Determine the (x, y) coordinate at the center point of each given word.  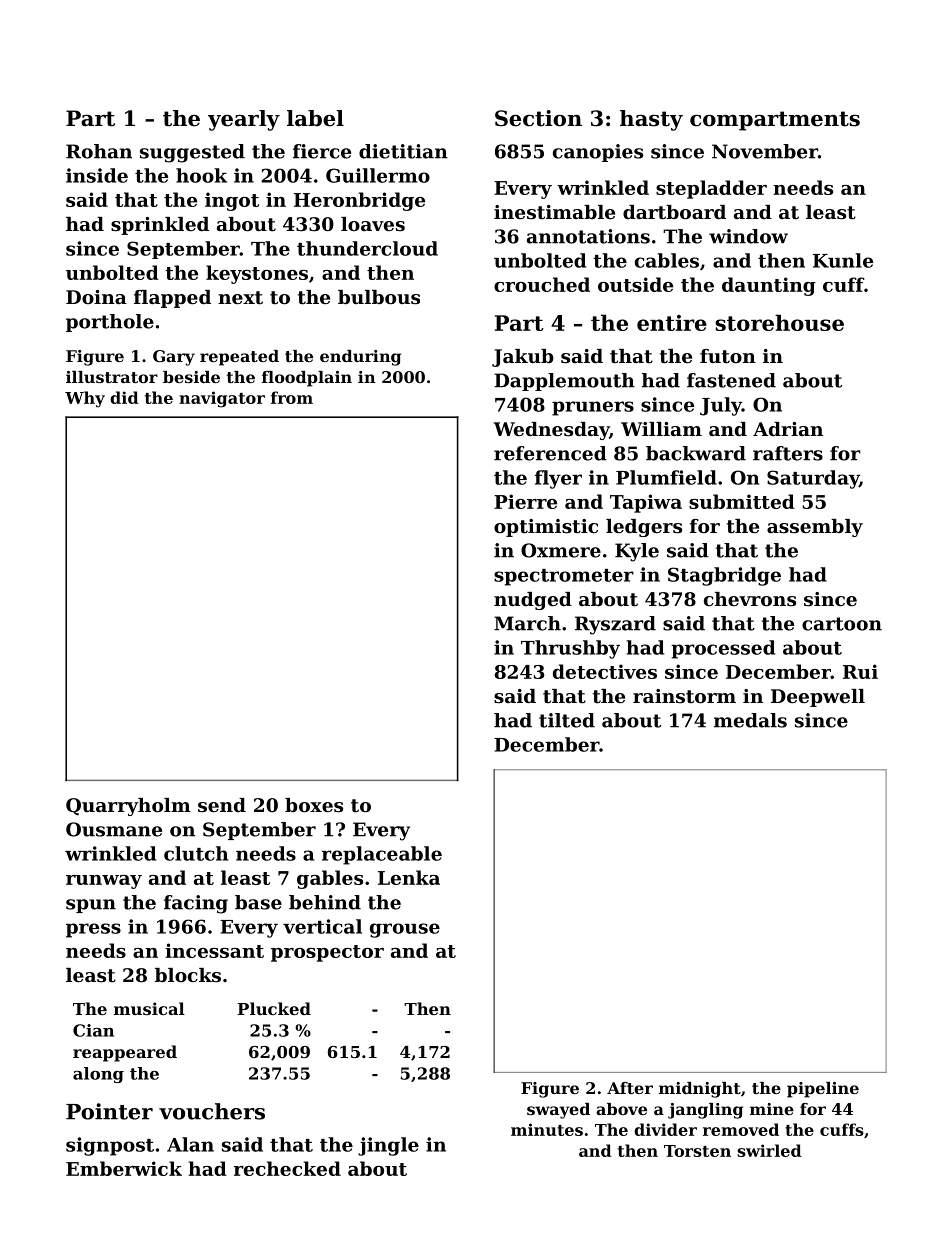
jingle (388, 1146)
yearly (244, 120)
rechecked (287, 1168)
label (315, 118)
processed (723, 649)
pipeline (823, 1090)
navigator (222, 399)
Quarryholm (128, 807)
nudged (533, 601)
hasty (651, 120)
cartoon (842, 624)
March (527, 623)
